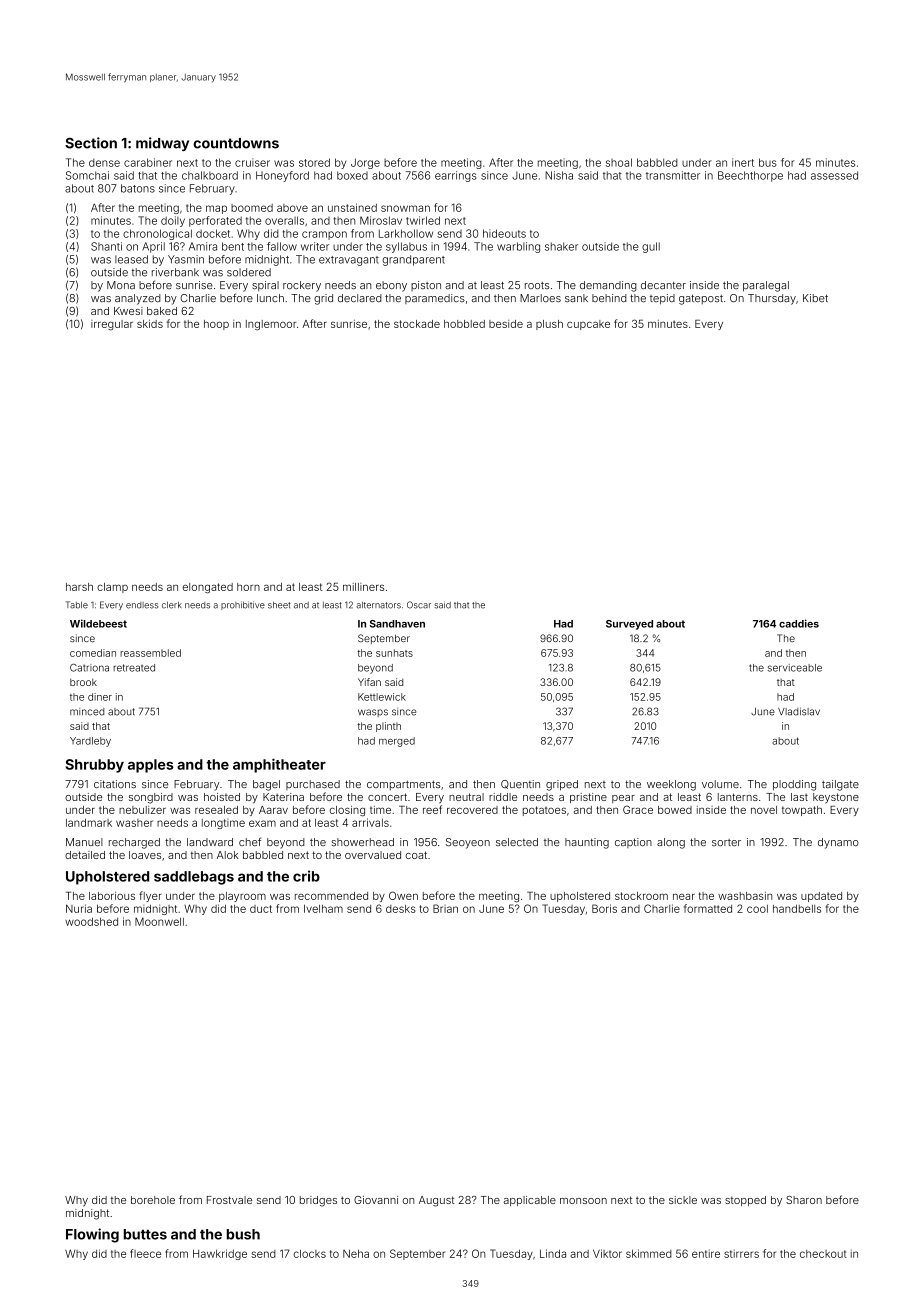  Describe the element at coordinates (772, 299) in the screenshot. I see `Thursday` at that location.
